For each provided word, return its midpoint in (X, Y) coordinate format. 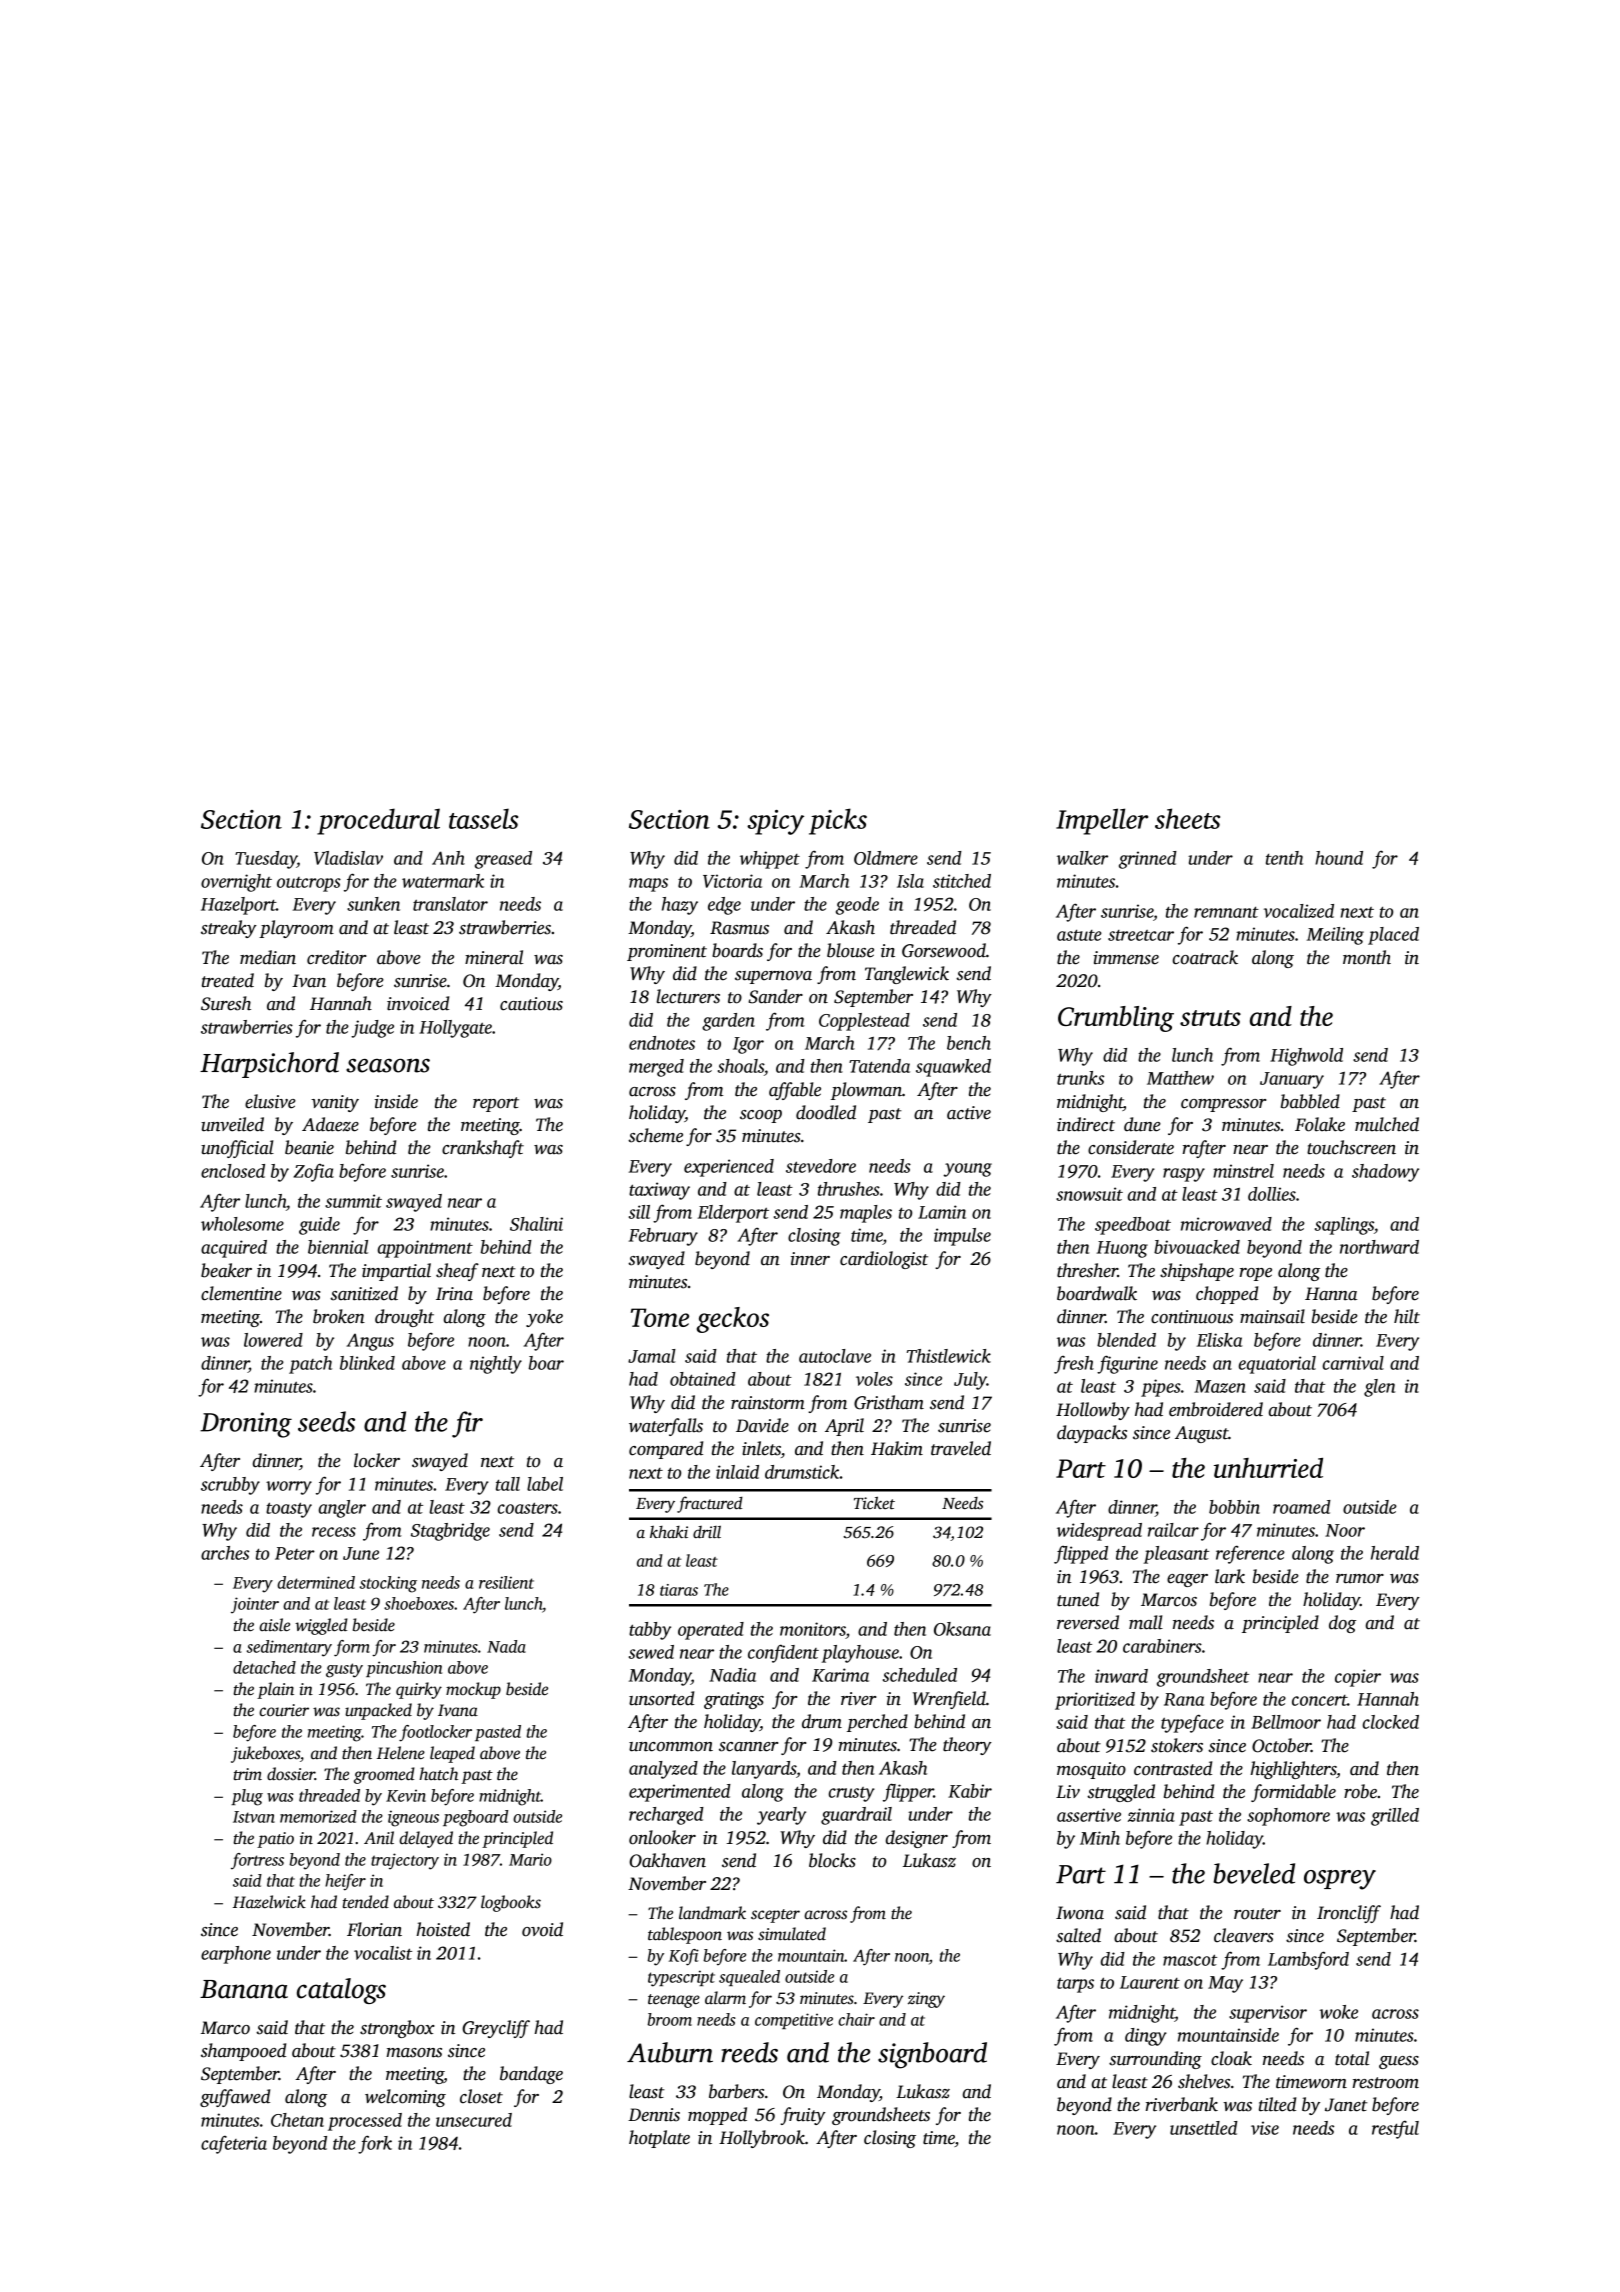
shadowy (1385, 1173)
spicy (775, 822)
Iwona (1080, 1913)
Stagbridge (450, 1532)
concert (1319, 1700)
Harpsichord (269, 1065)
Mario (530, 1859)
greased (503, 860)
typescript (681, 1978)
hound (1339, 858)
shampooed (243, 2052)
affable (795, 1091)
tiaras (679, 1590)
